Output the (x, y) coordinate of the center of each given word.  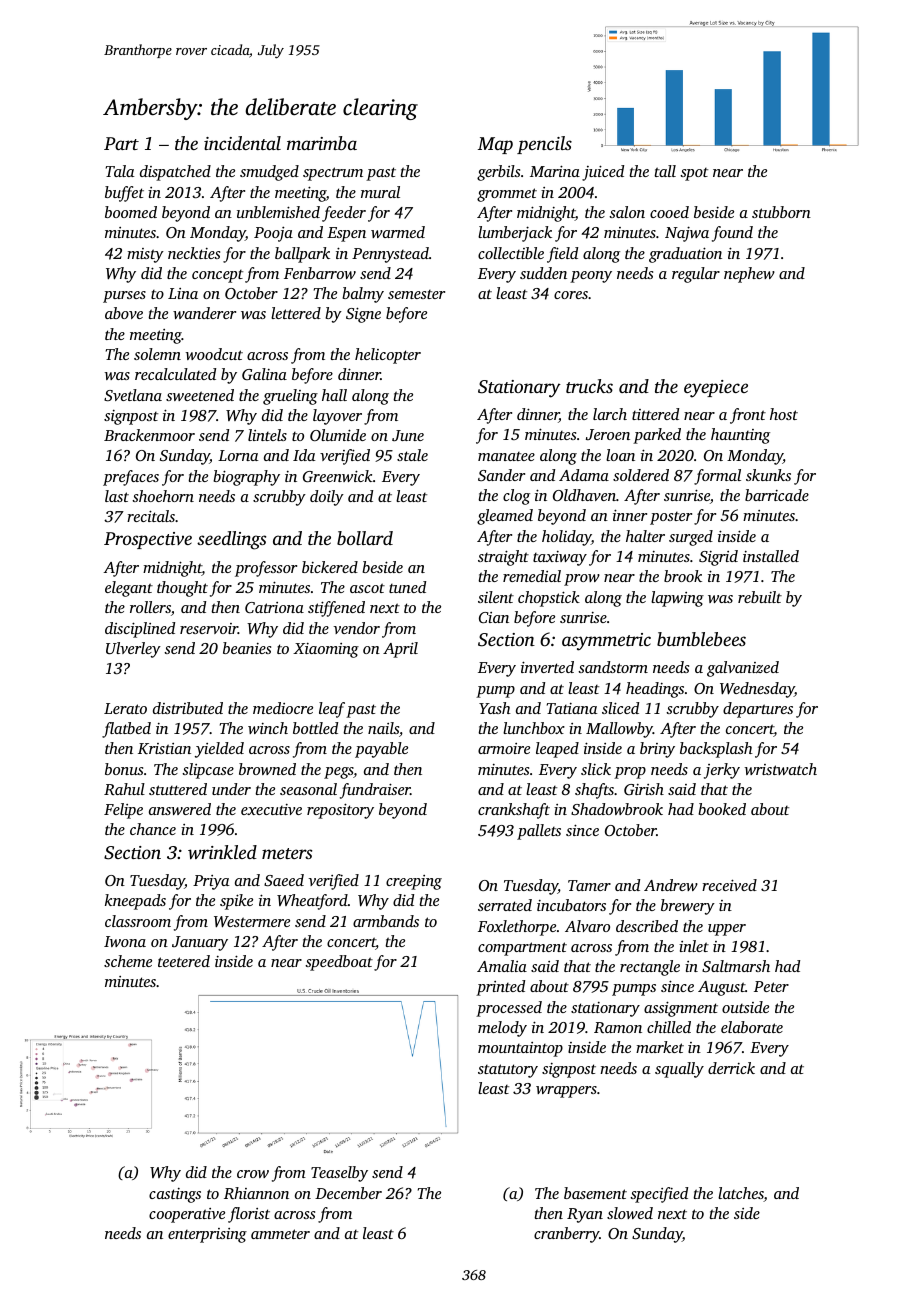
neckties (194, 253)
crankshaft (514, 811)
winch (268, 728)
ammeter (280, 1234)
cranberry (566, 1235)
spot (694, 174)
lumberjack (515, 234)
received (729, 885)
